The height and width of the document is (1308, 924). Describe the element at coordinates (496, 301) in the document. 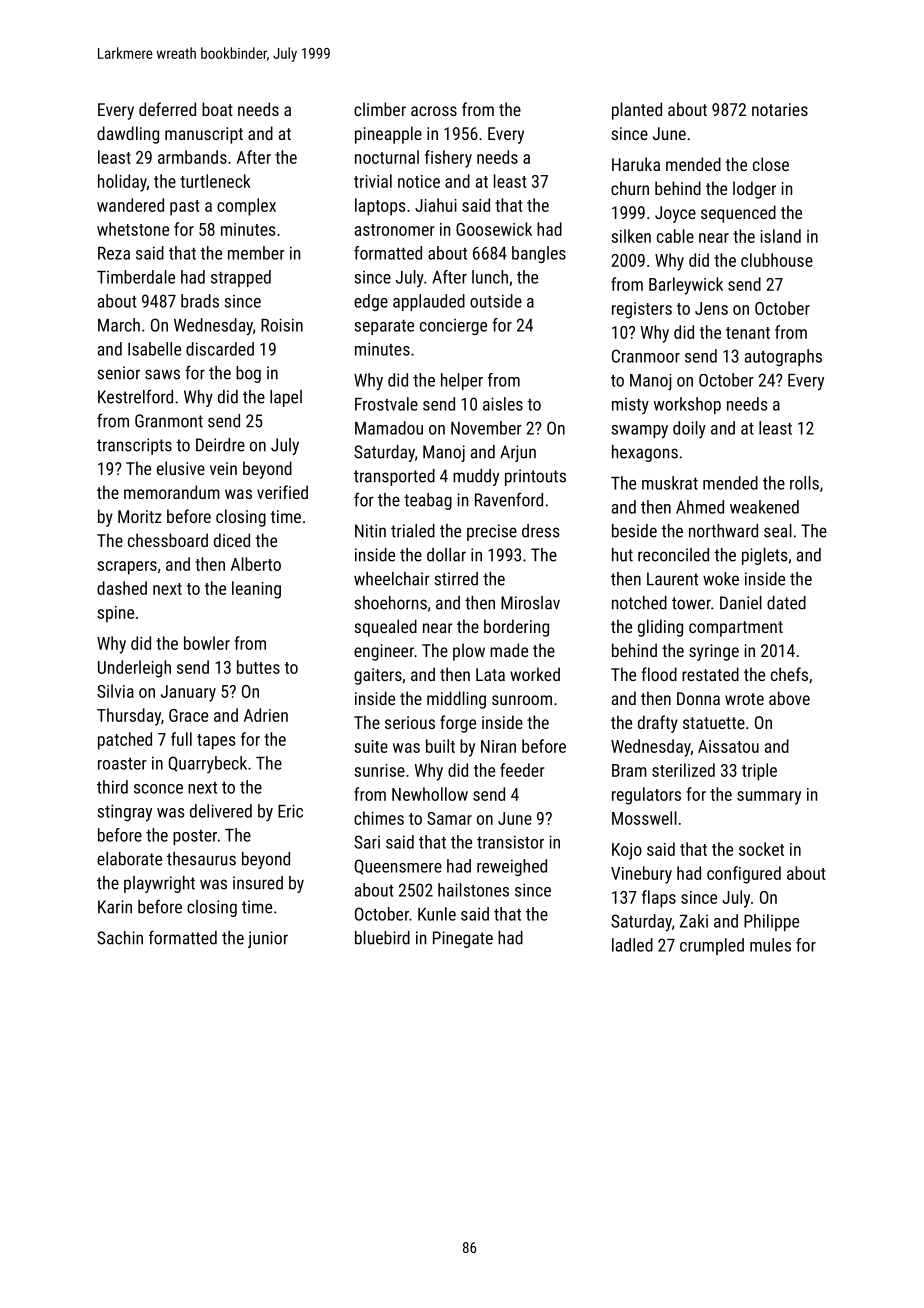

I see `outside` at that location.
